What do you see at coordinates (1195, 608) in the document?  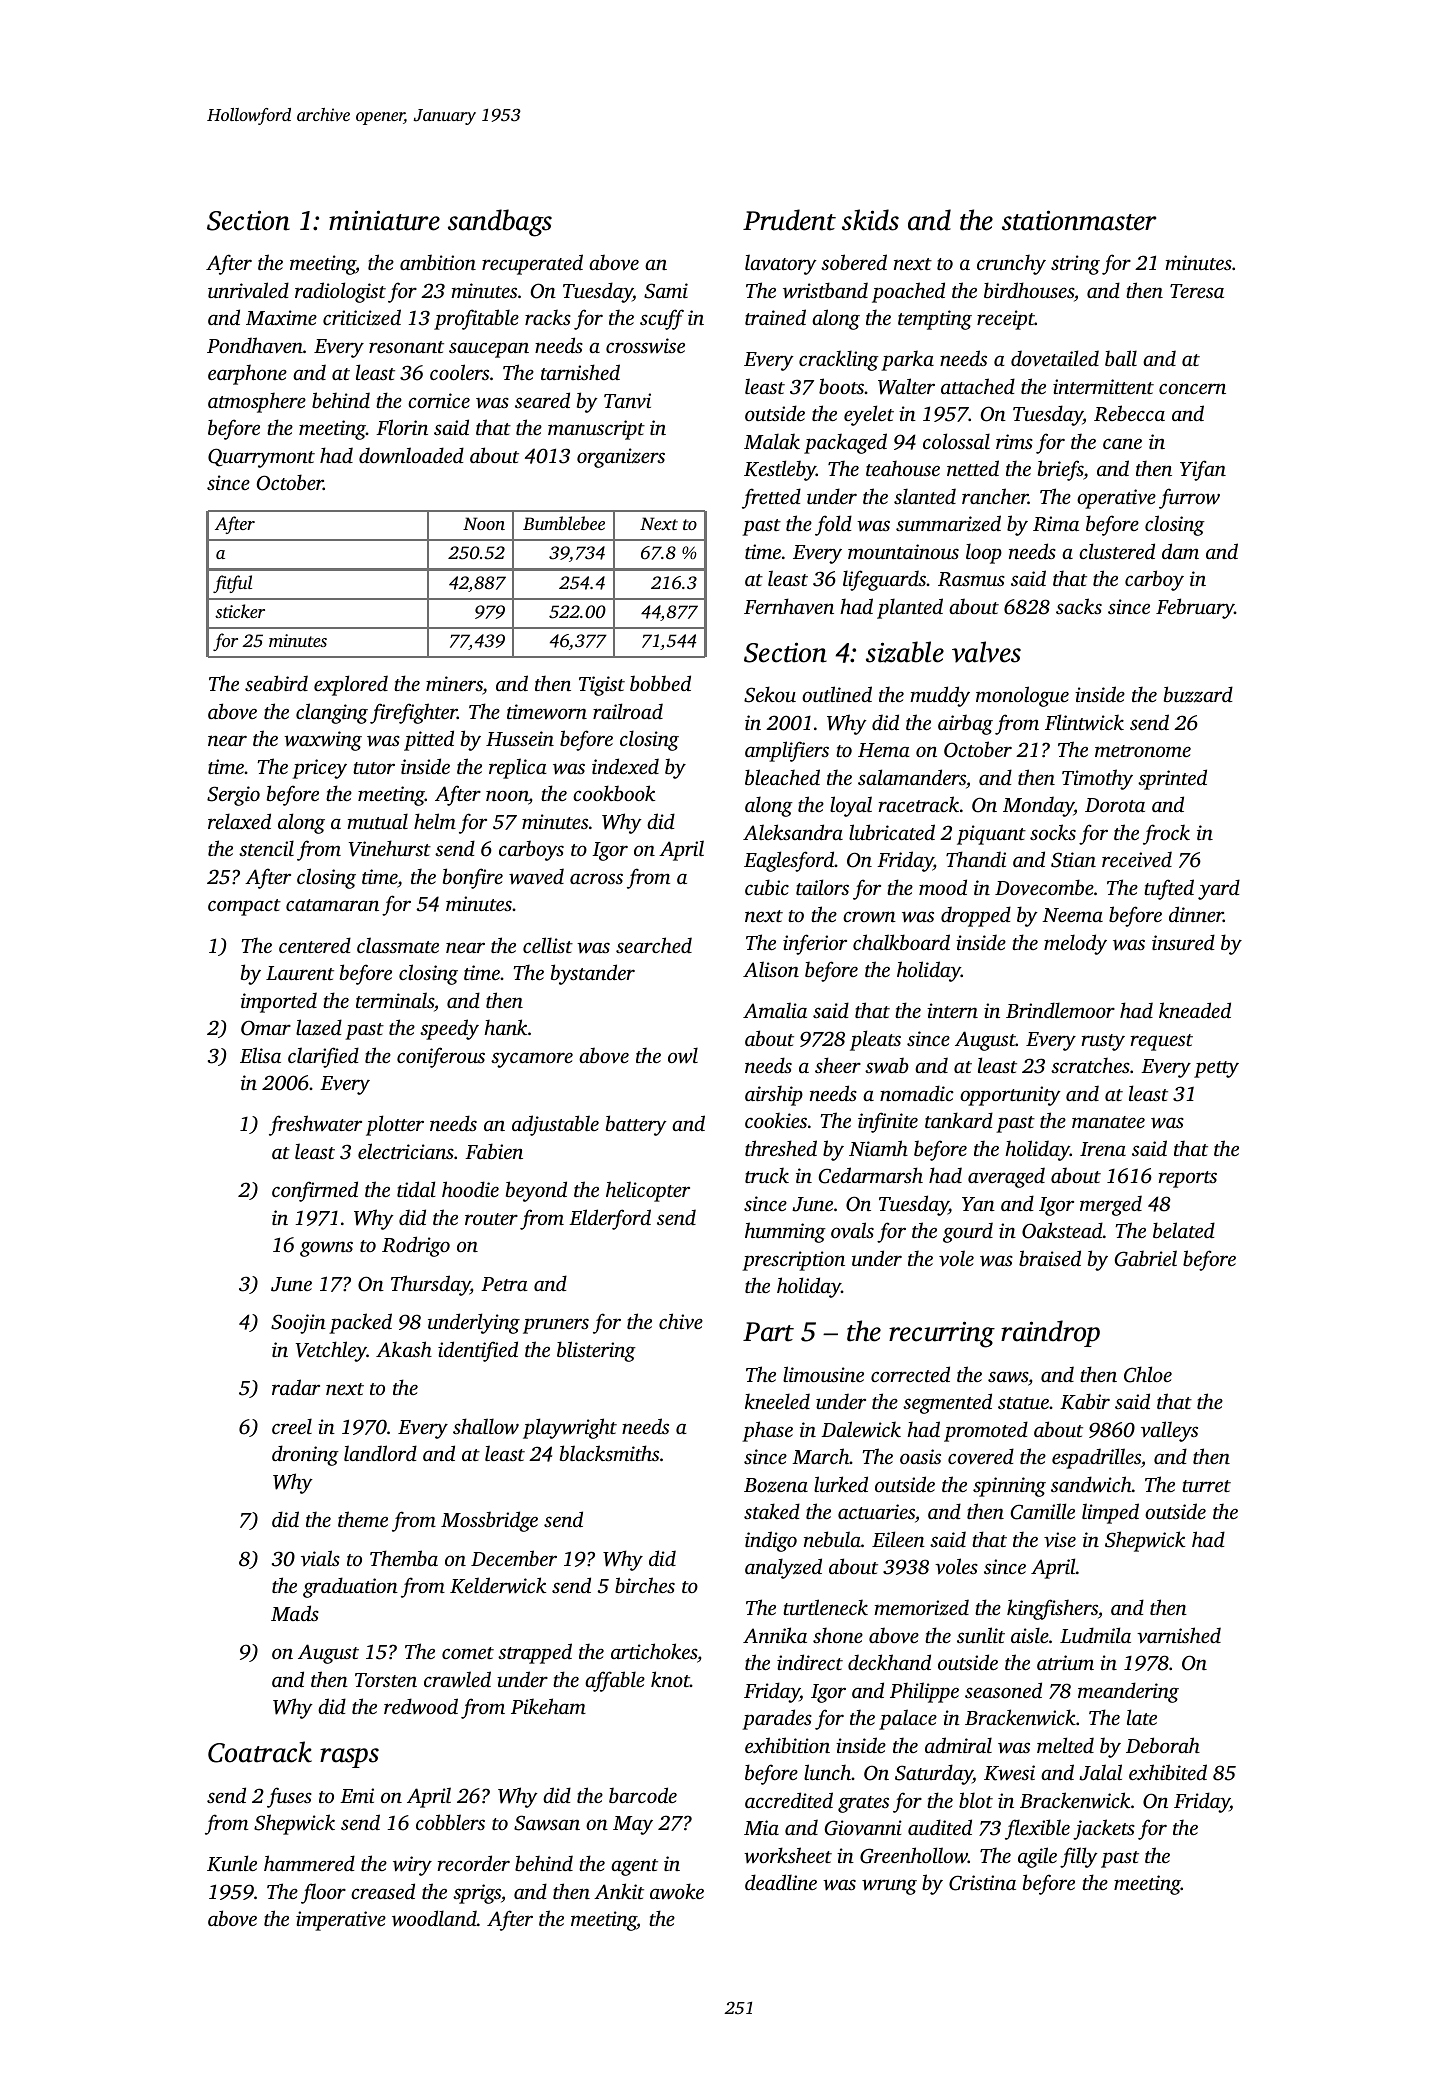 I see `February` at bounding box center [1195, 608].
